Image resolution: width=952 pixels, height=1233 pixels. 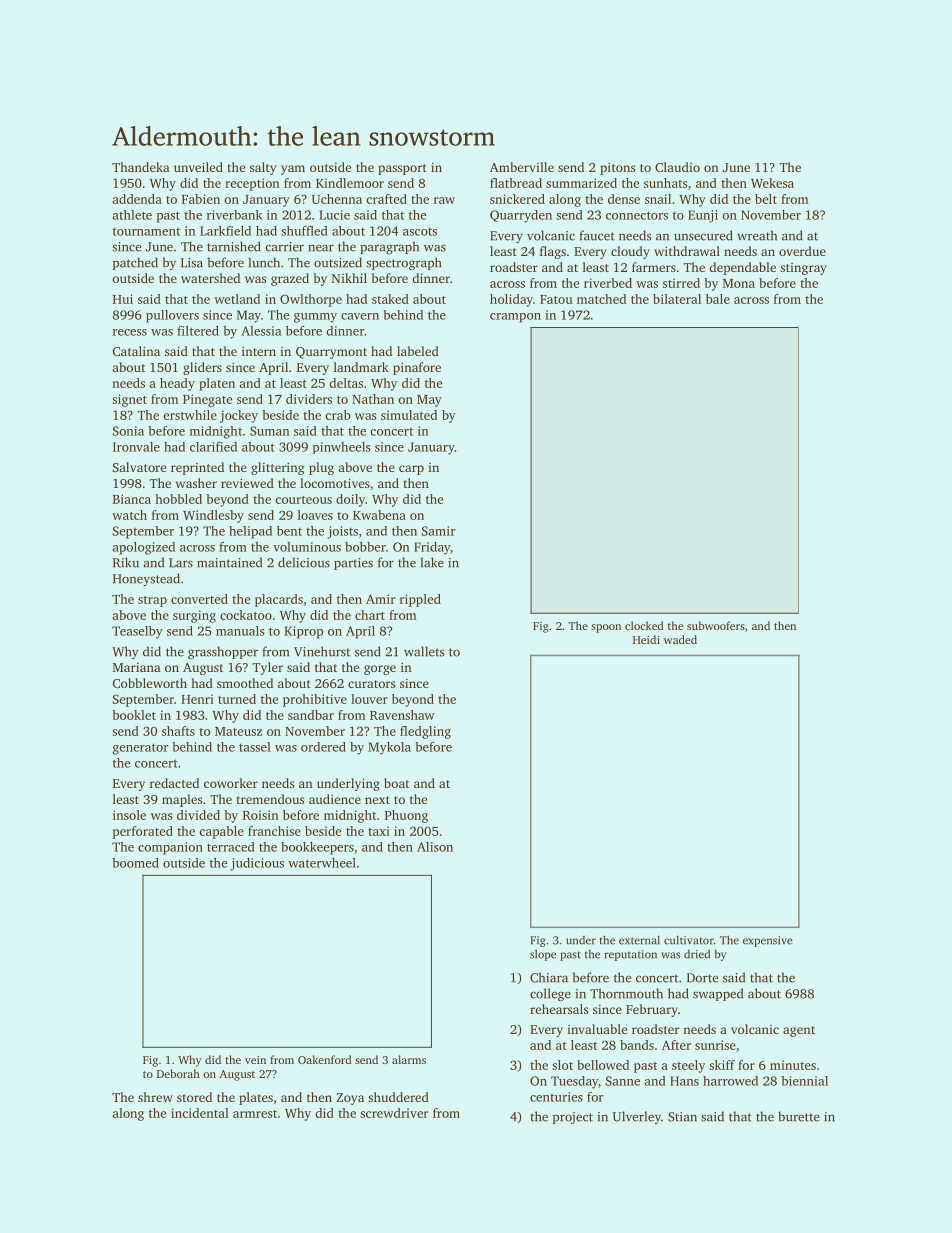 I want to click on project, so click(x=573, y=1118).
